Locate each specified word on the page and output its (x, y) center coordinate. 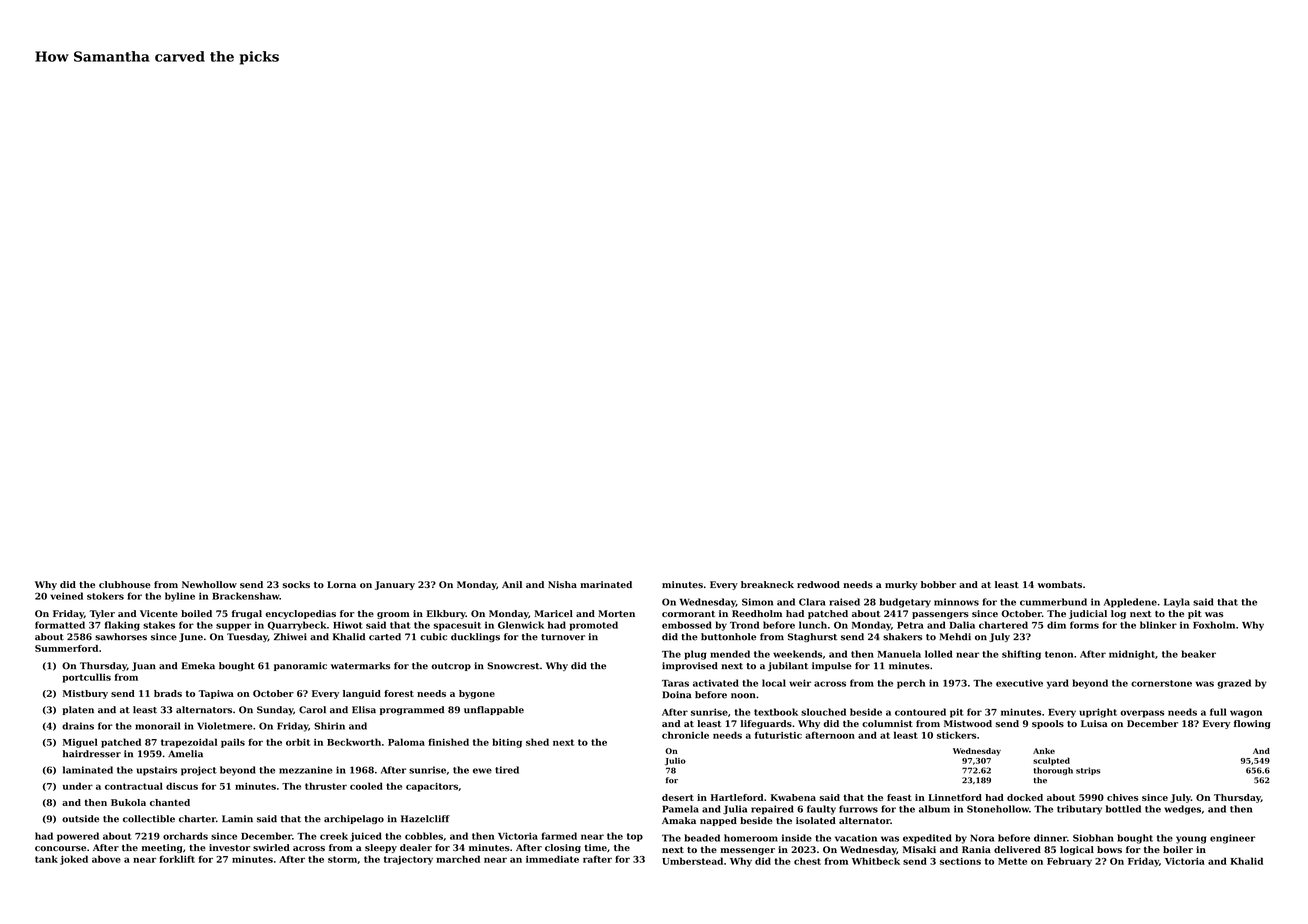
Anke (1044, 751)
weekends (797, 654)
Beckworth (354, 742)
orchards (185, 836)
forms (1084, 625)
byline (180, 597)
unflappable (494, 710)
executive (1019, 683)
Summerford (66, 648)
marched (458, 859)
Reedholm (757, 613)
